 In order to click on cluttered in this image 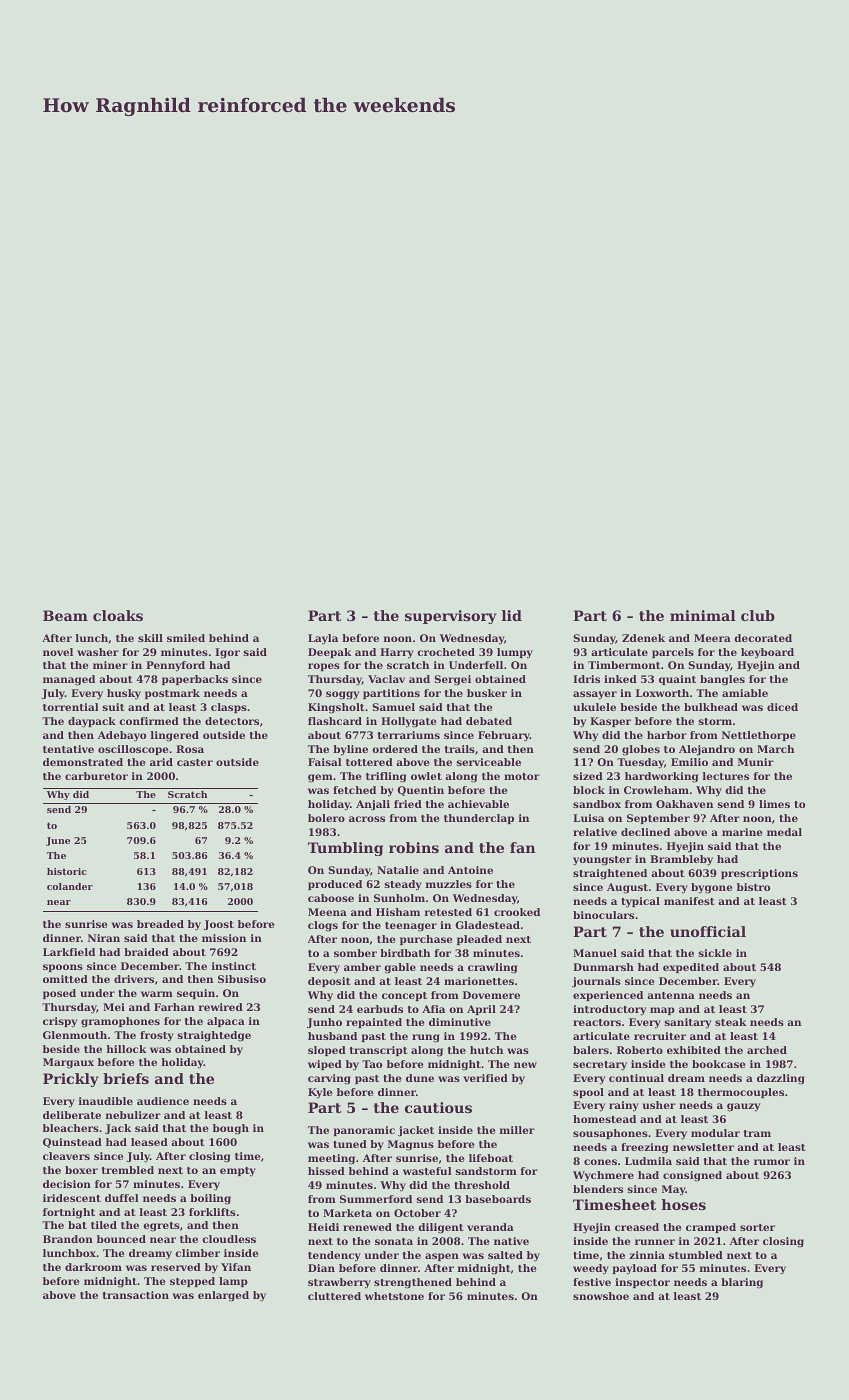, I will do `click(334, 1296)`.
